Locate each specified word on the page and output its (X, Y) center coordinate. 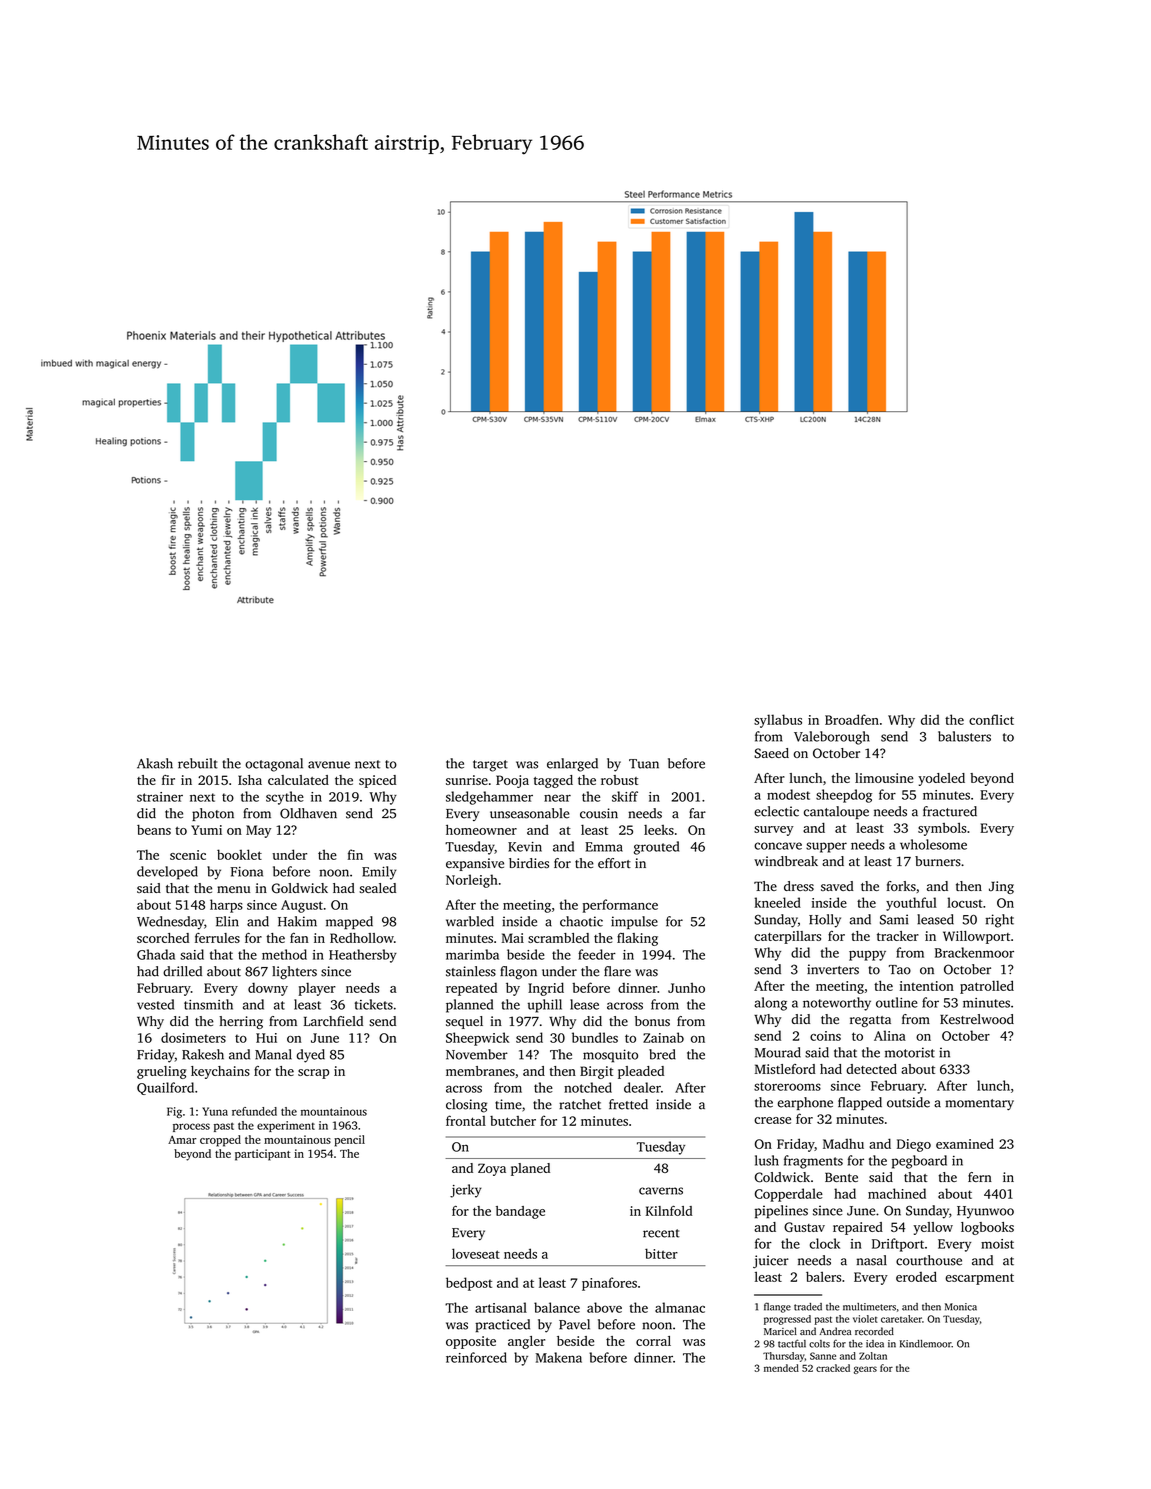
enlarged (572, 765)
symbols (942, 829)
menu (233, 889)
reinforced (476, 1357)
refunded (254, 1111)
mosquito (610, 1056)
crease (772, 1120)
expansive (475, 864)
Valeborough (832, 738)
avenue (329, 765)
